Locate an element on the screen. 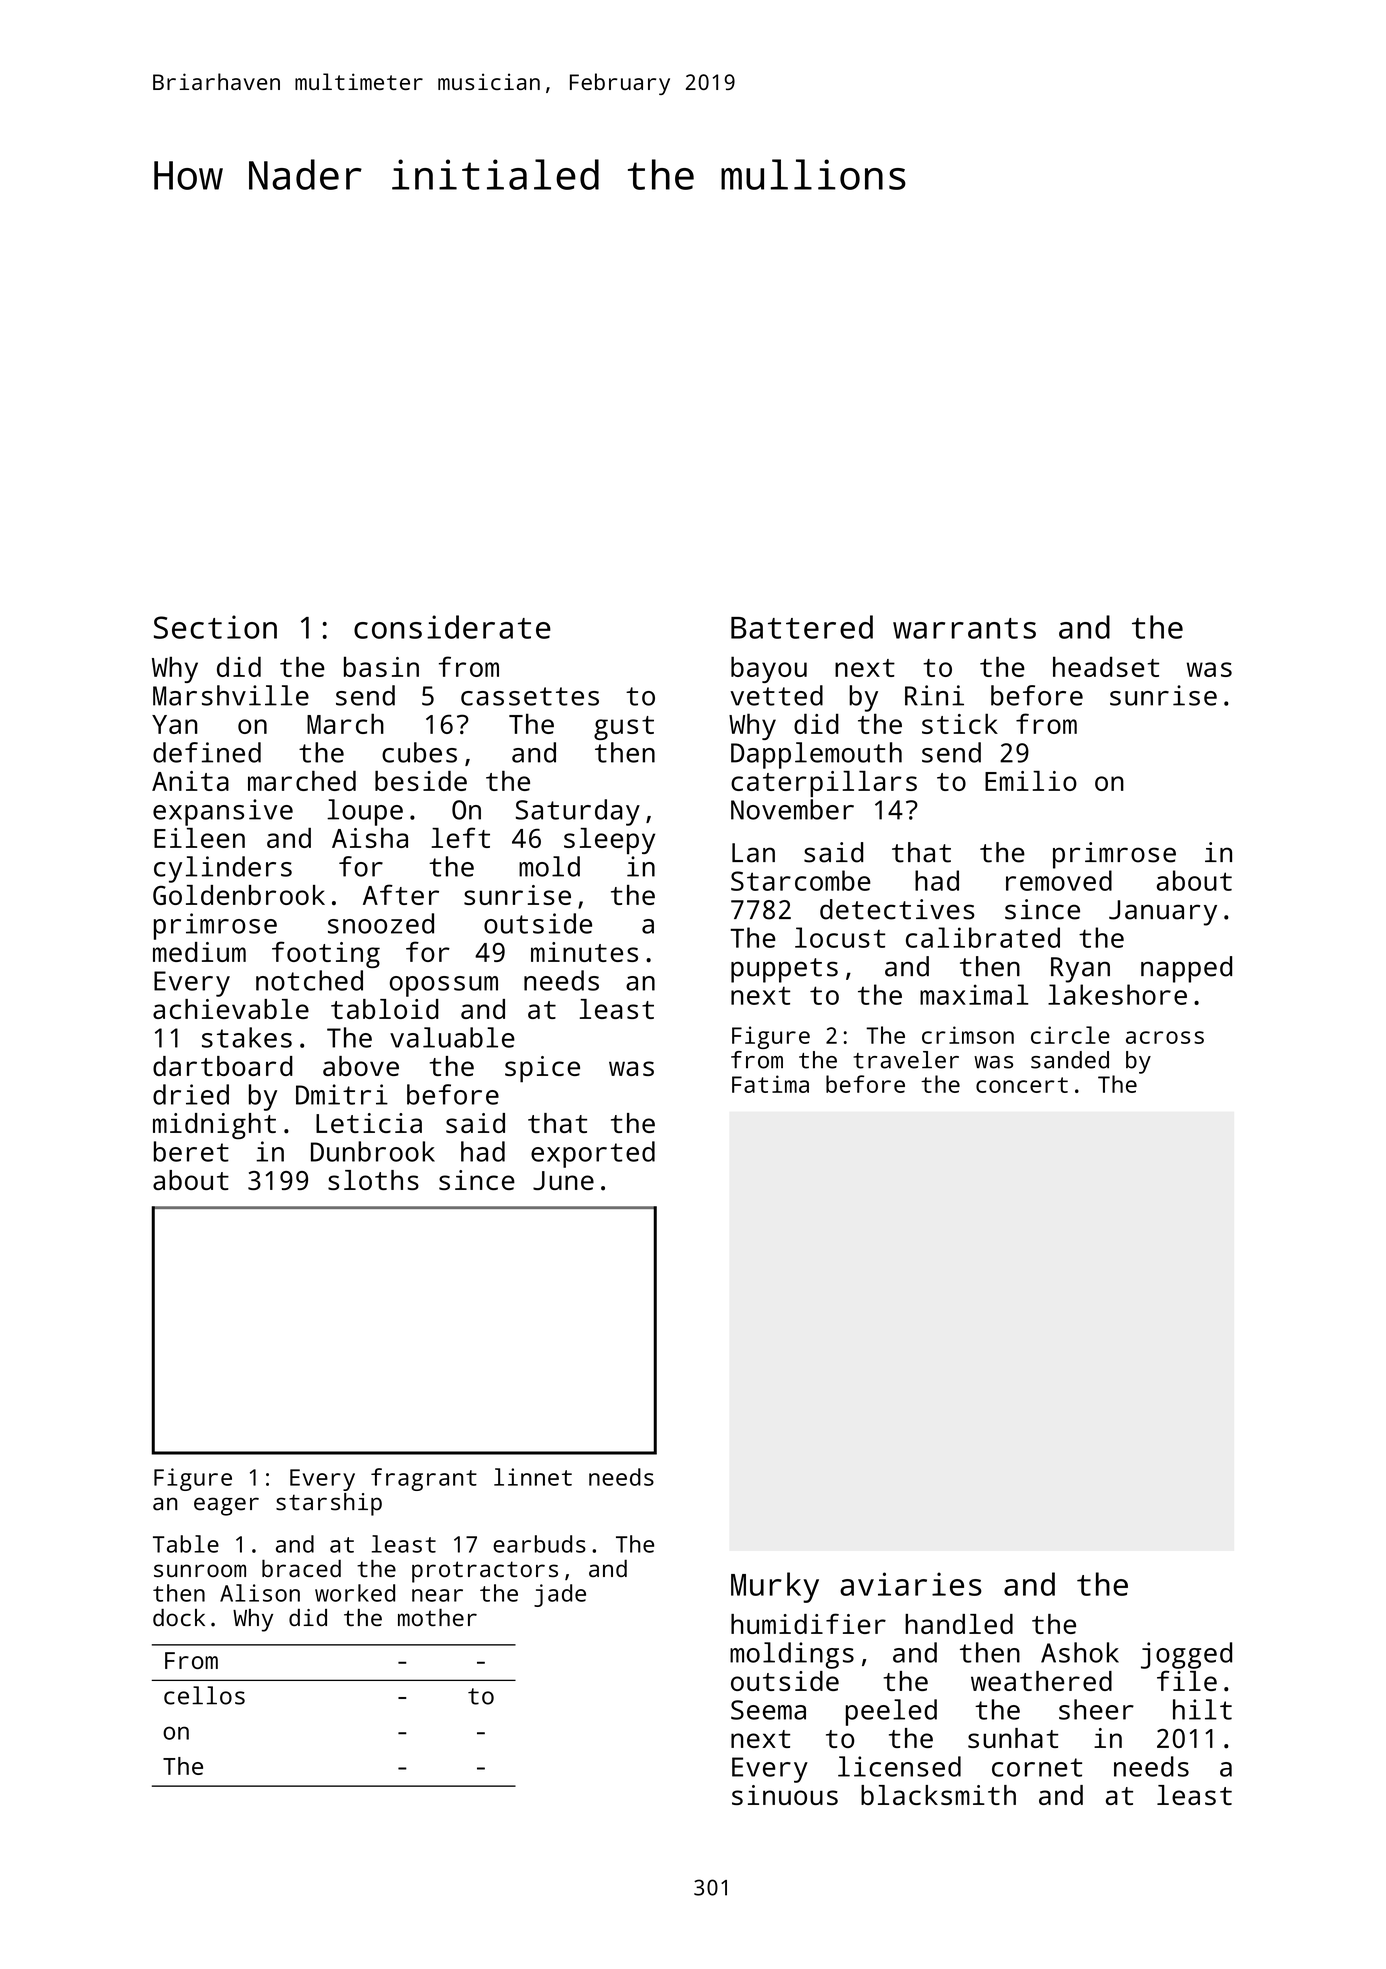 The width and height of the screenshot is (1386, 1969). eager is located at coordinates (226, 1506).
